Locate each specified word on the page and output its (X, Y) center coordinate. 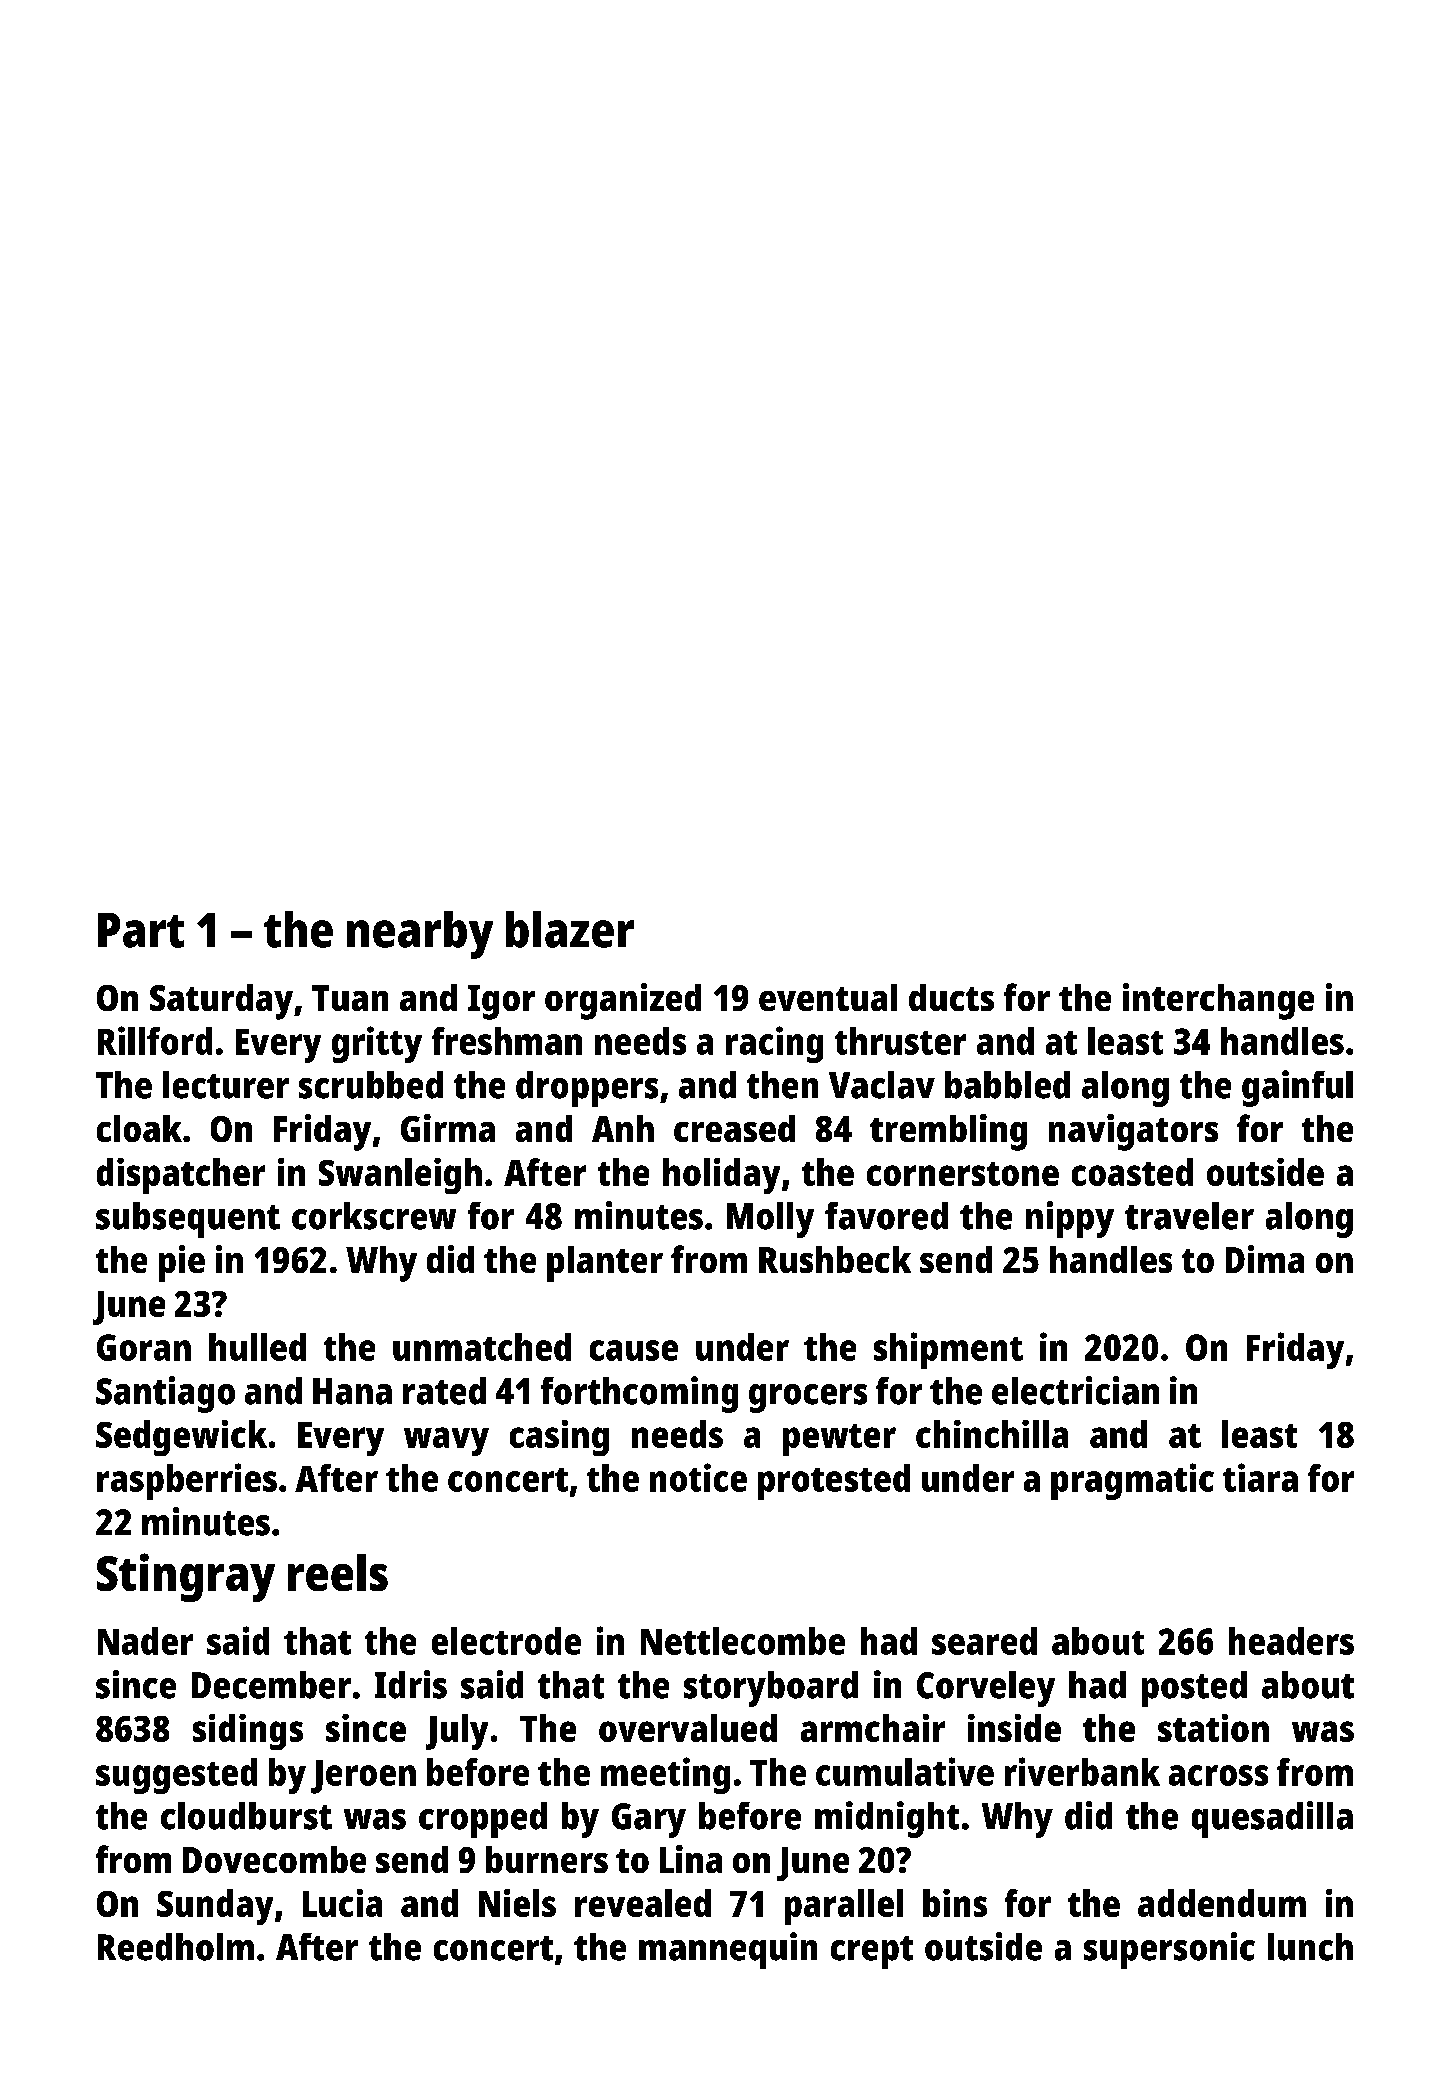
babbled (1007, 1085)
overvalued (688, 1728)
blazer (570, 929)
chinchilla (992, 1434)
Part (141, 930)
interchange (1218, 1001)
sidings (248, 1732)
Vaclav (882, 1085)
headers (1291, 1641)
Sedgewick (181, 1438)
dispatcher (181, 1176)
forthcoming (639, 1394)
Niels (517, 1903)
